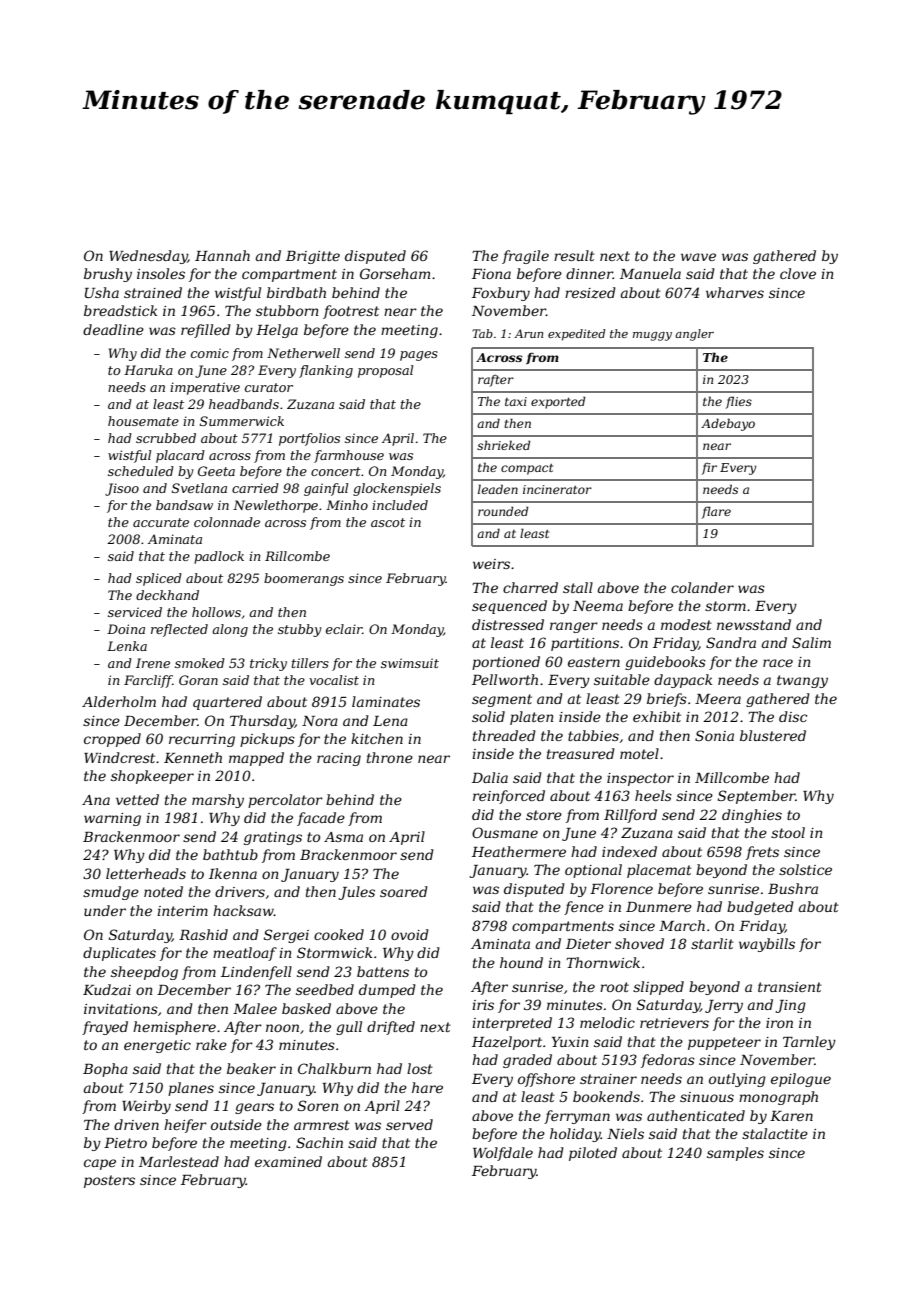 This document has width=924, height=1308. I want to click on colander, so click(702, 587).
